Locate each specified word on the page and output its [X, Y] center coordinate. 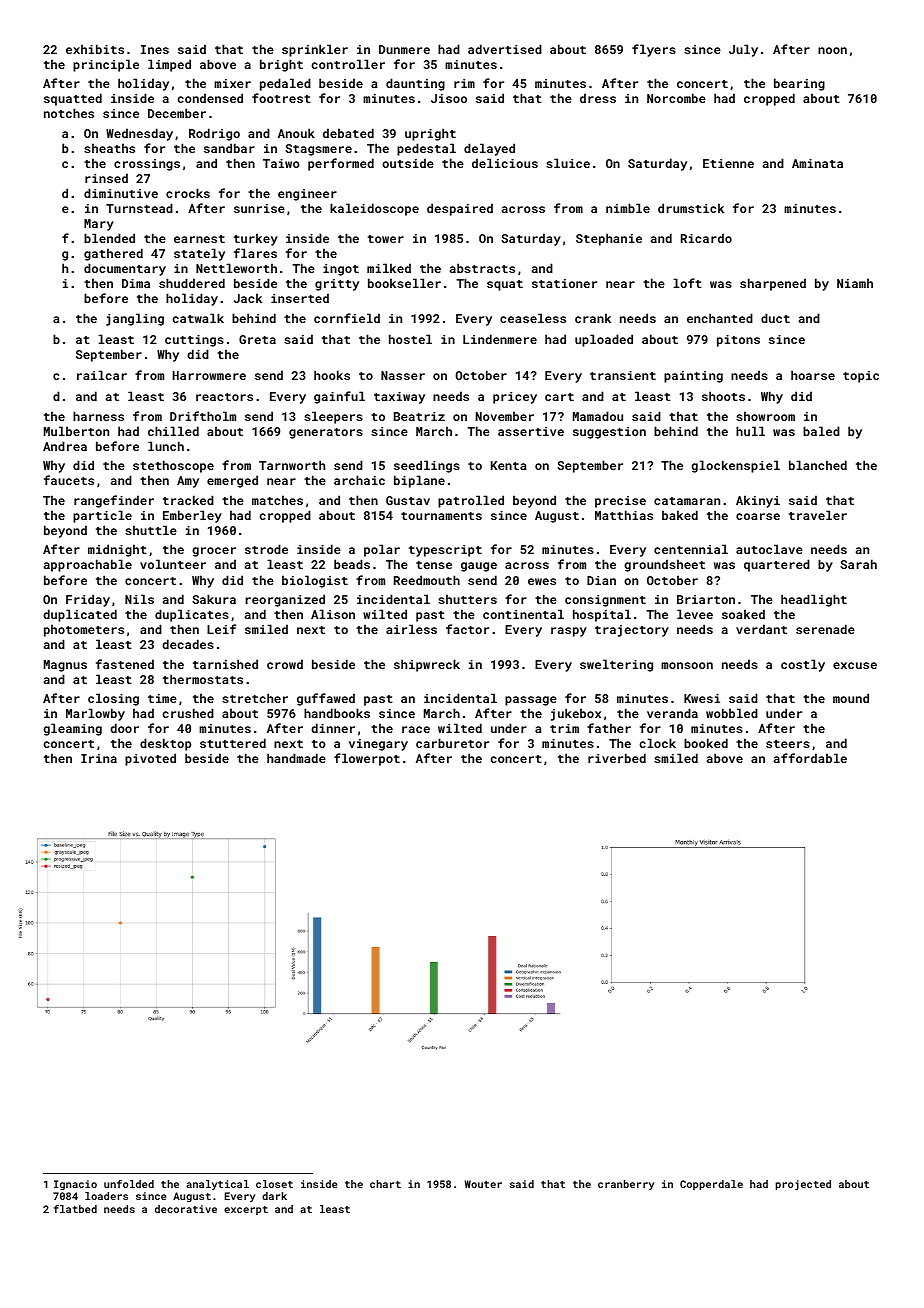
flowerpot [367, 759]
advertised [505, 49]
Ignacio [75, 1185]
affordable [810, 758]
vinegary [378, 745]
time [162, 698]
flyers [654, 50]
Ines [155, 49]
